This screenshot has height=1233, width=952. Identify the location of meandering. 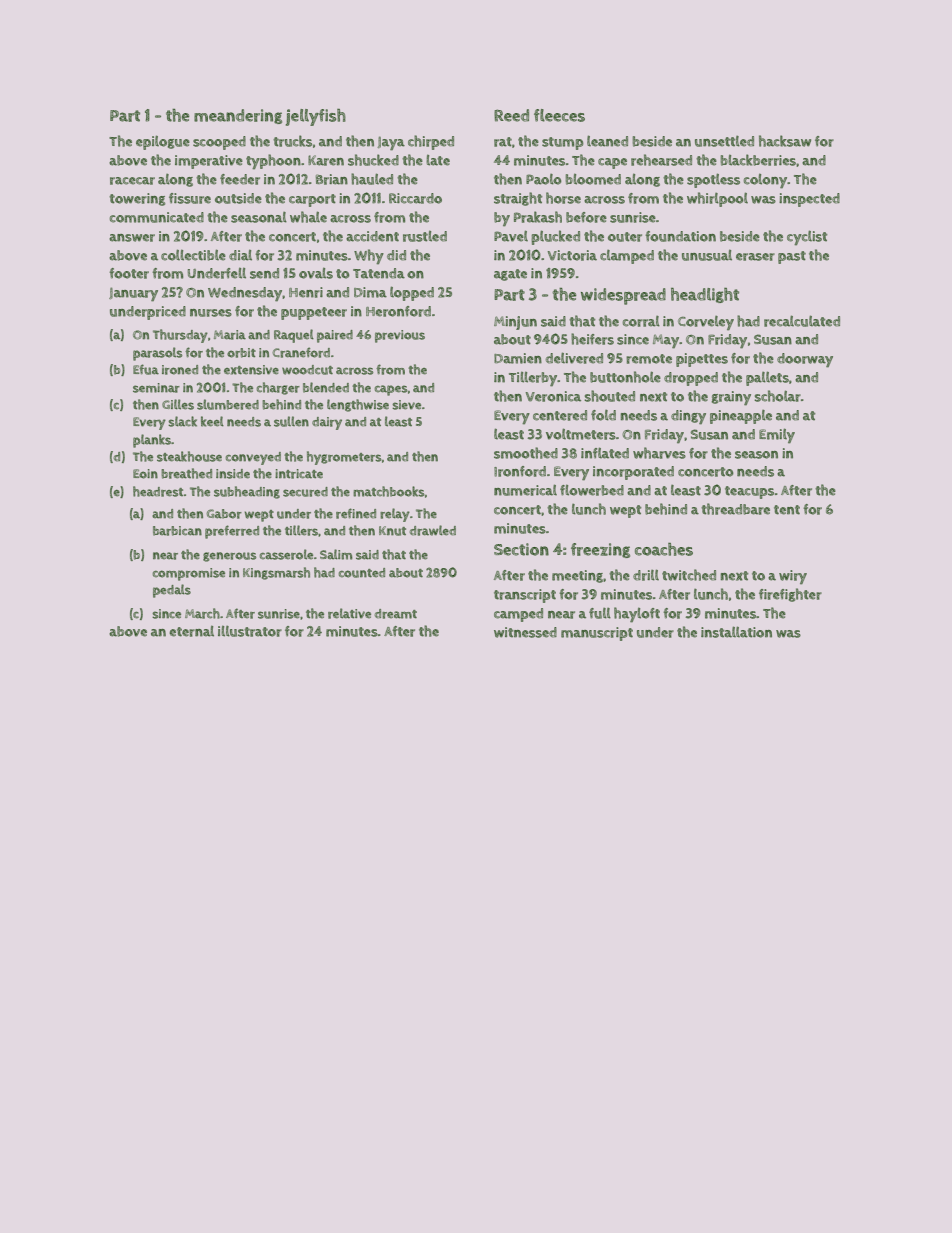
(238, 116).
